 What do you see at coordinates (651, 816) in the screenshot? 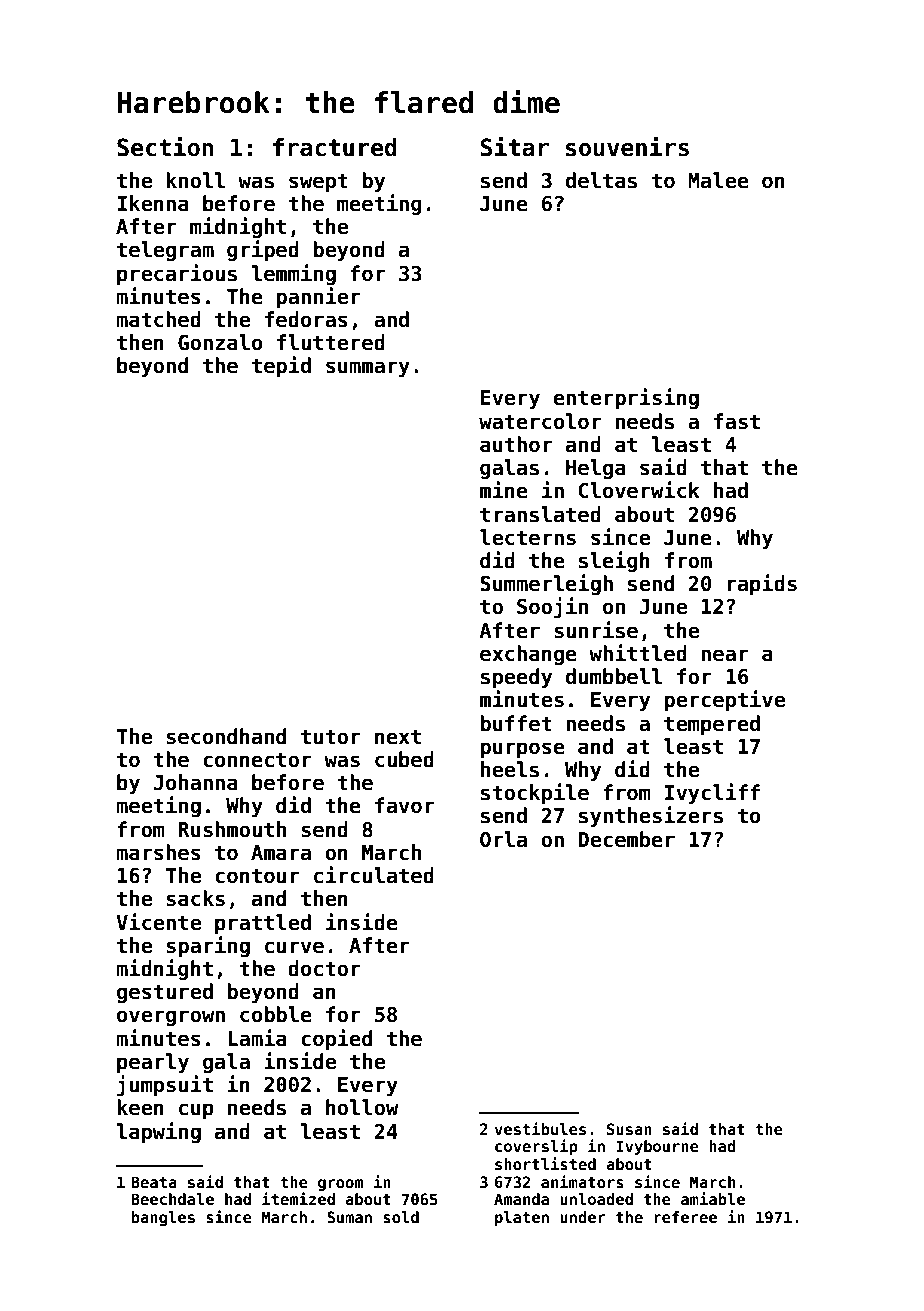
I see `synthesizers` at bounding box center [651, 816].
